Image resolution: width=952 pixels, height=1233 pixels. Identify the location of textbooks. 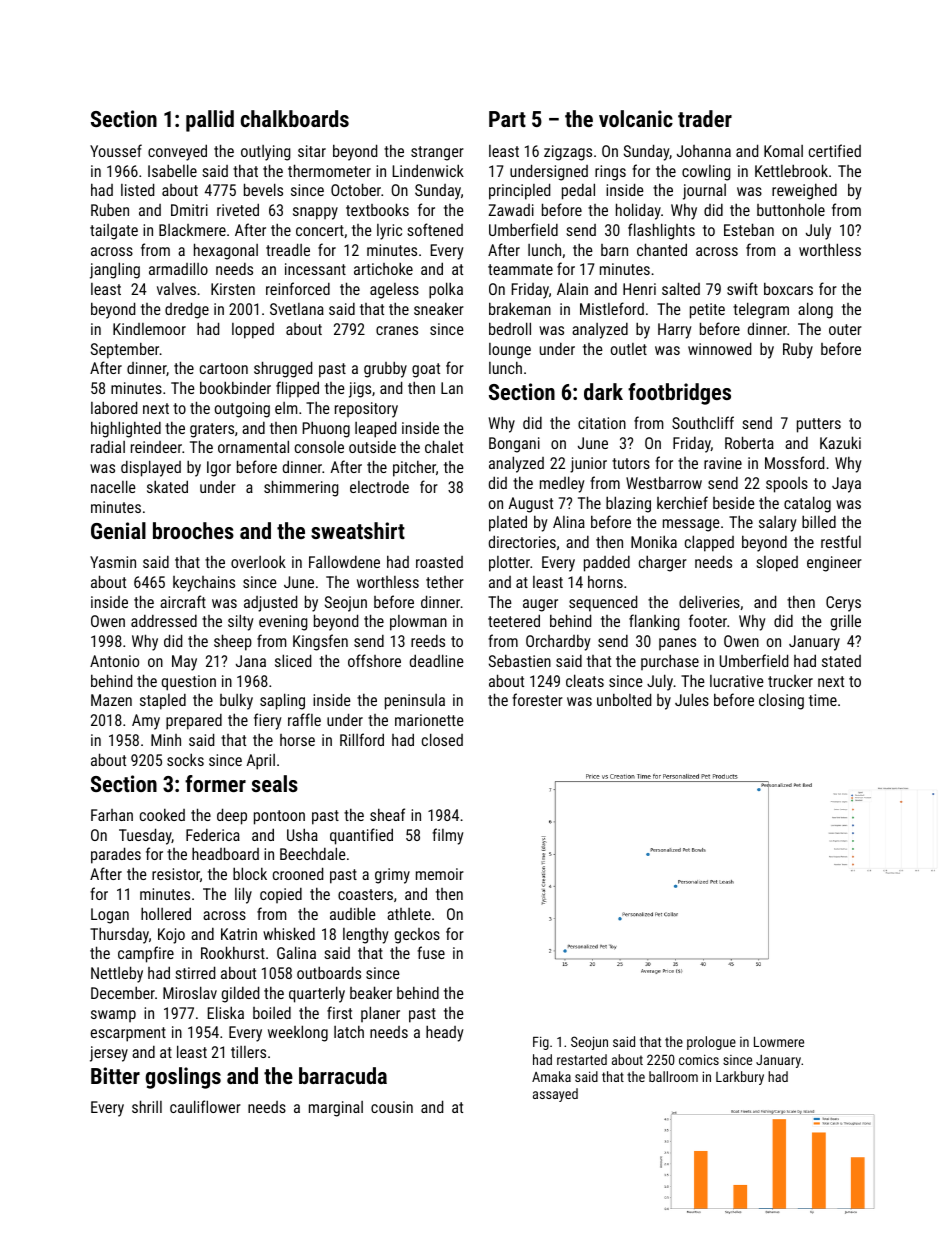
(377, 209).
